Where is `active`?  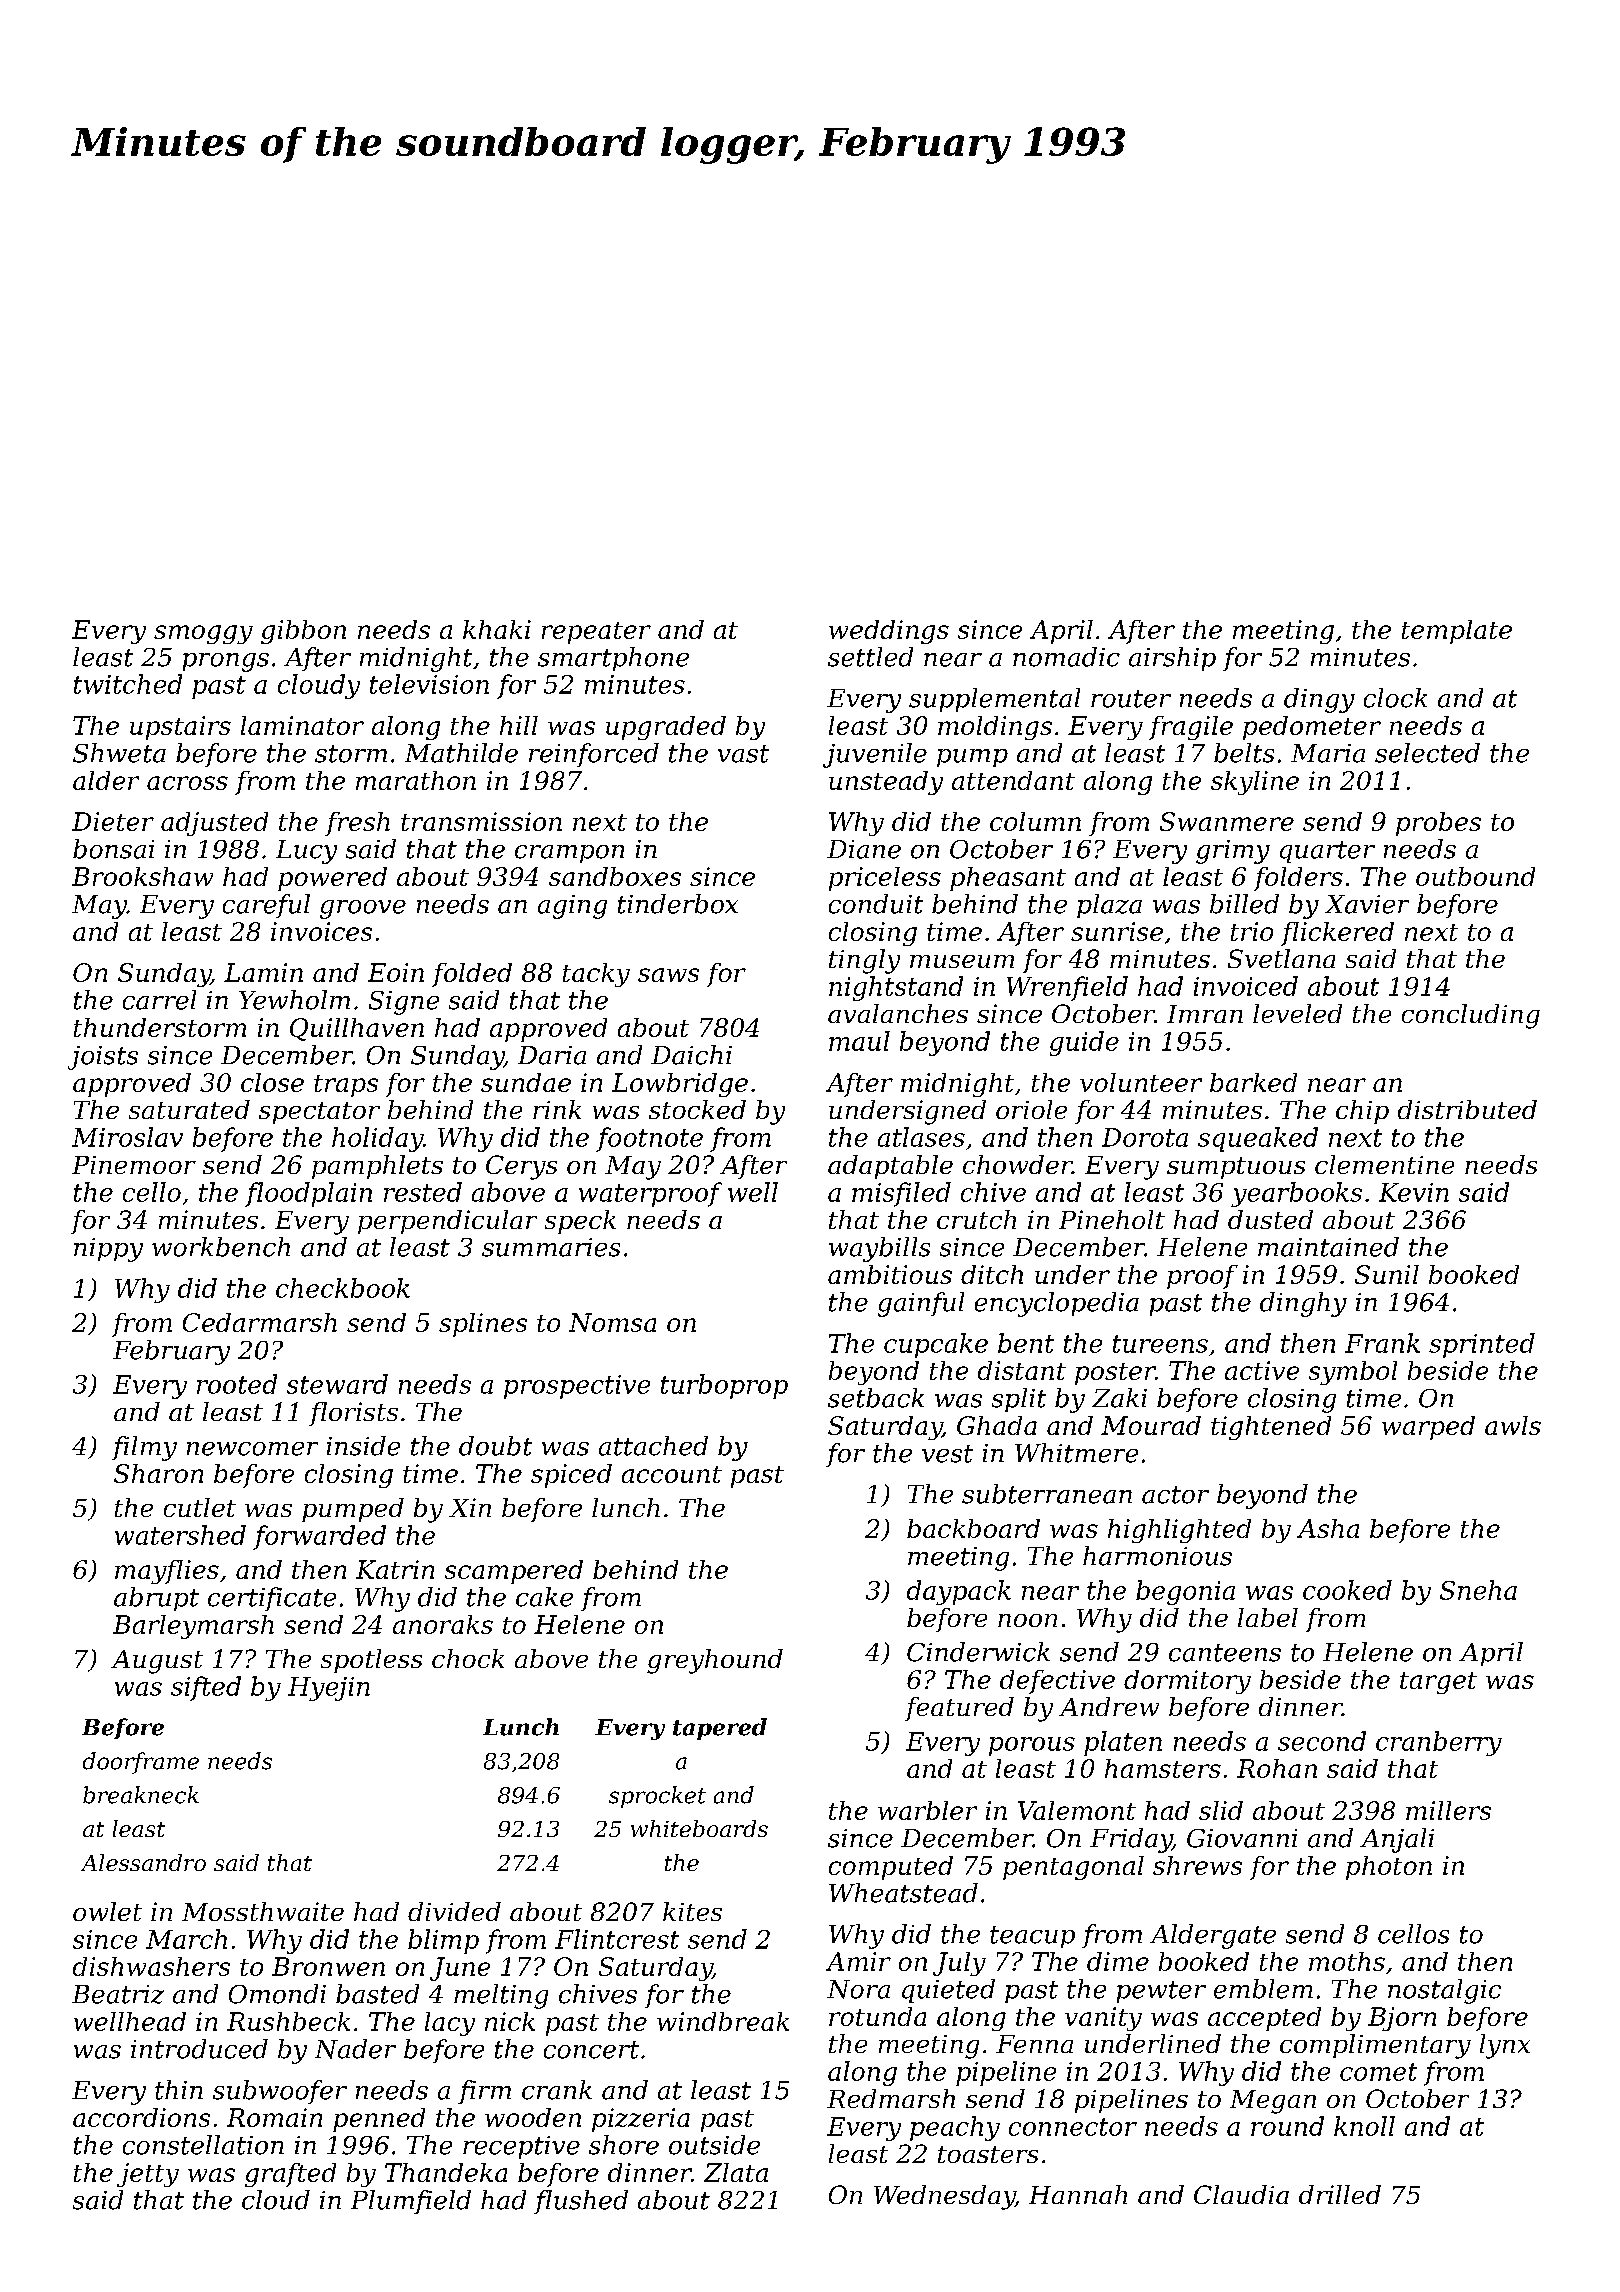 active is located at coordinates (1262, 1370).
